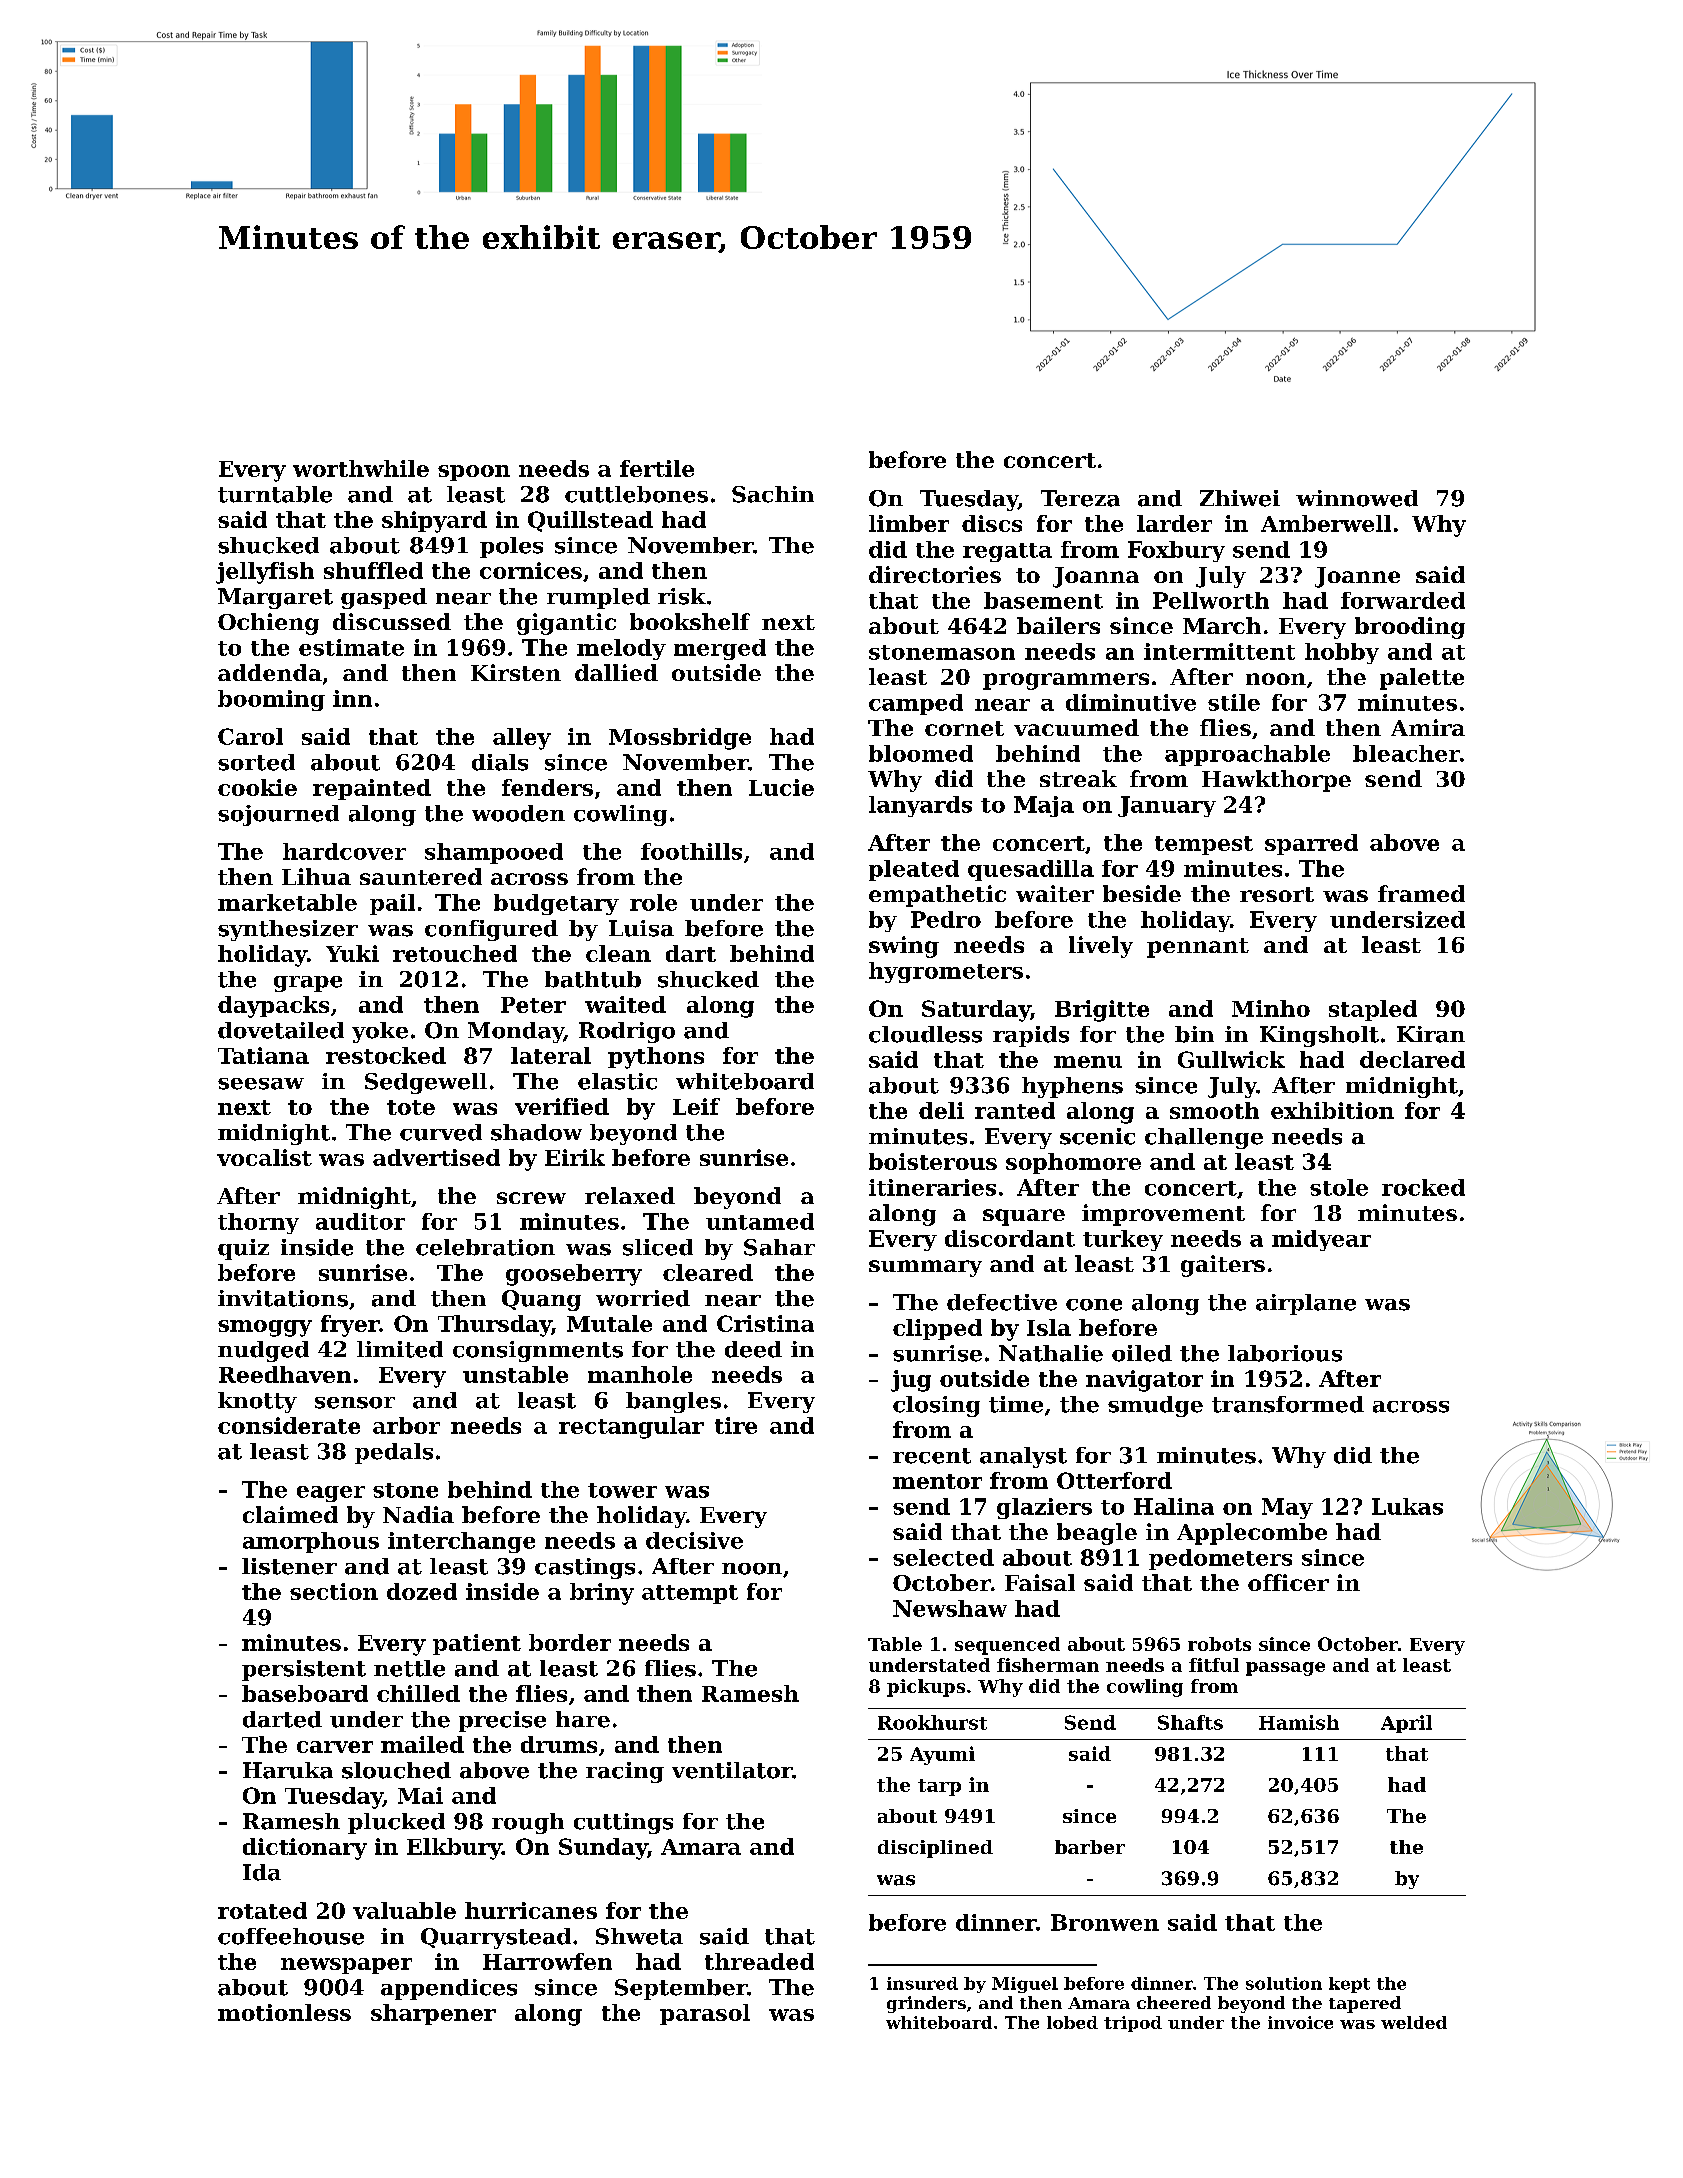  What do you see at coordinates (433, 2014) in the screenshot?
I see `sharpener` at bounding box center [433, 2014].
